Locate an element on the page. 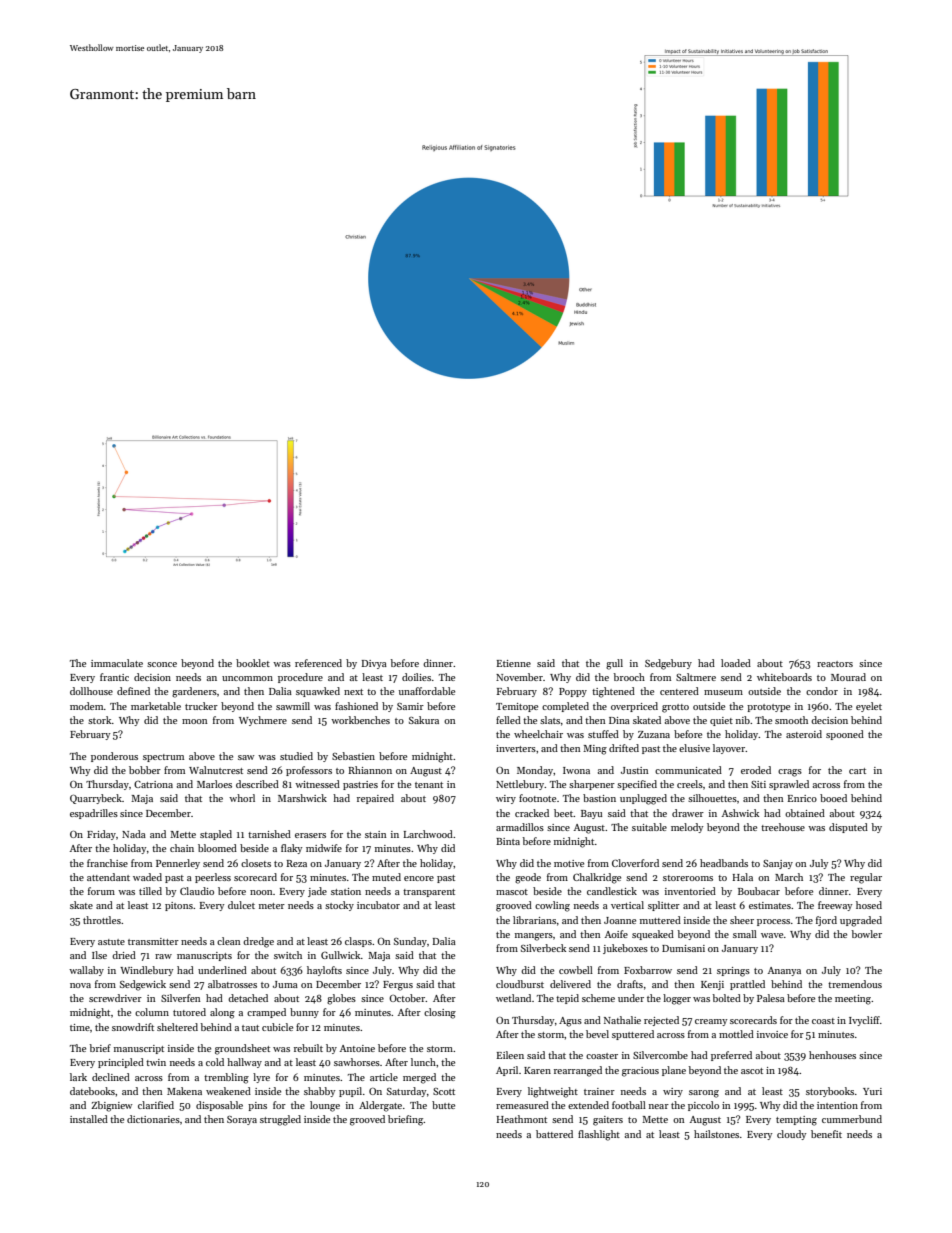 Image resolution: width=952 pixels, height=1233 pixels. noon is located at coordinates (261, 892).
